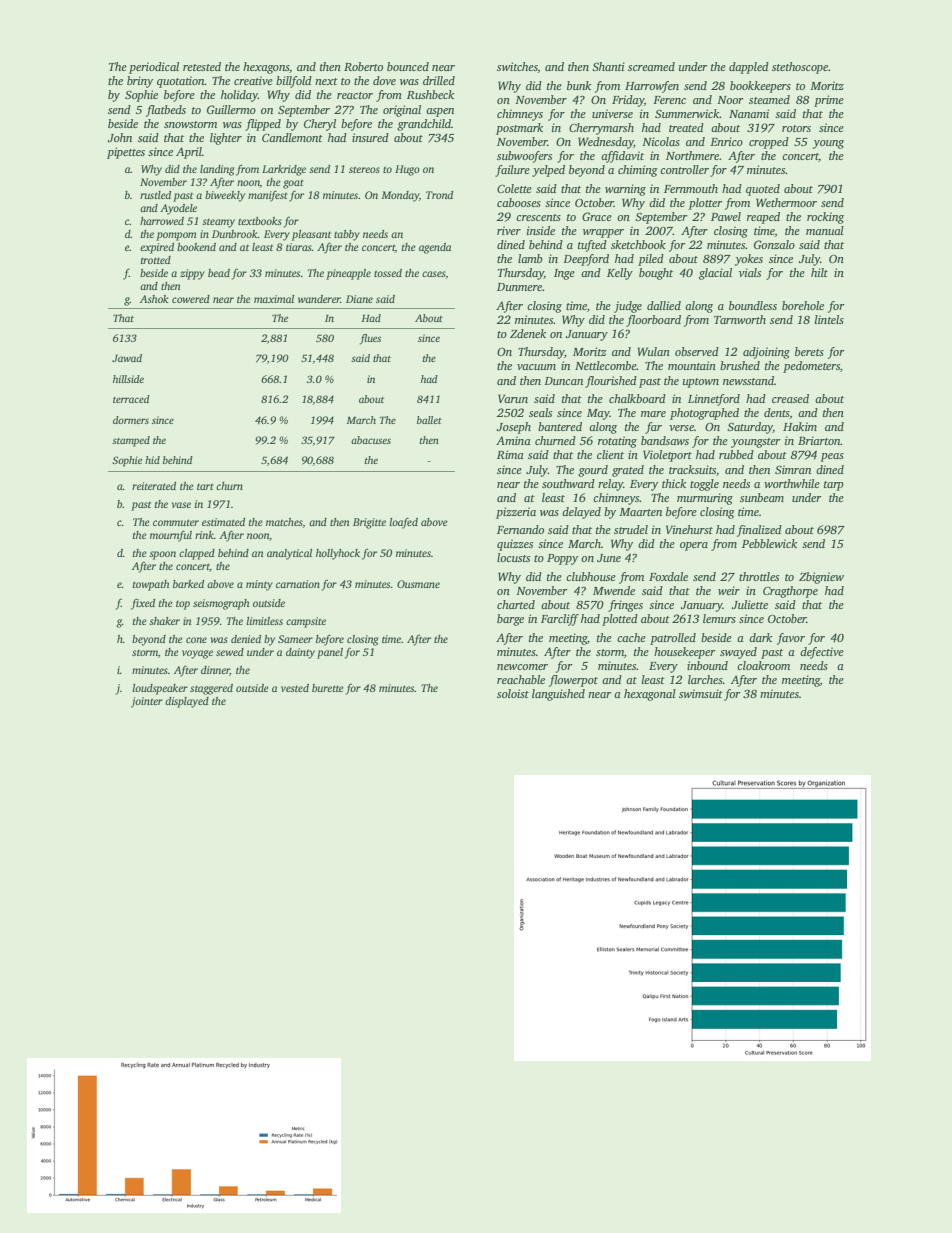  Describe the element at coordinates (147, 702) in the image. I see `jointer` at that location.
